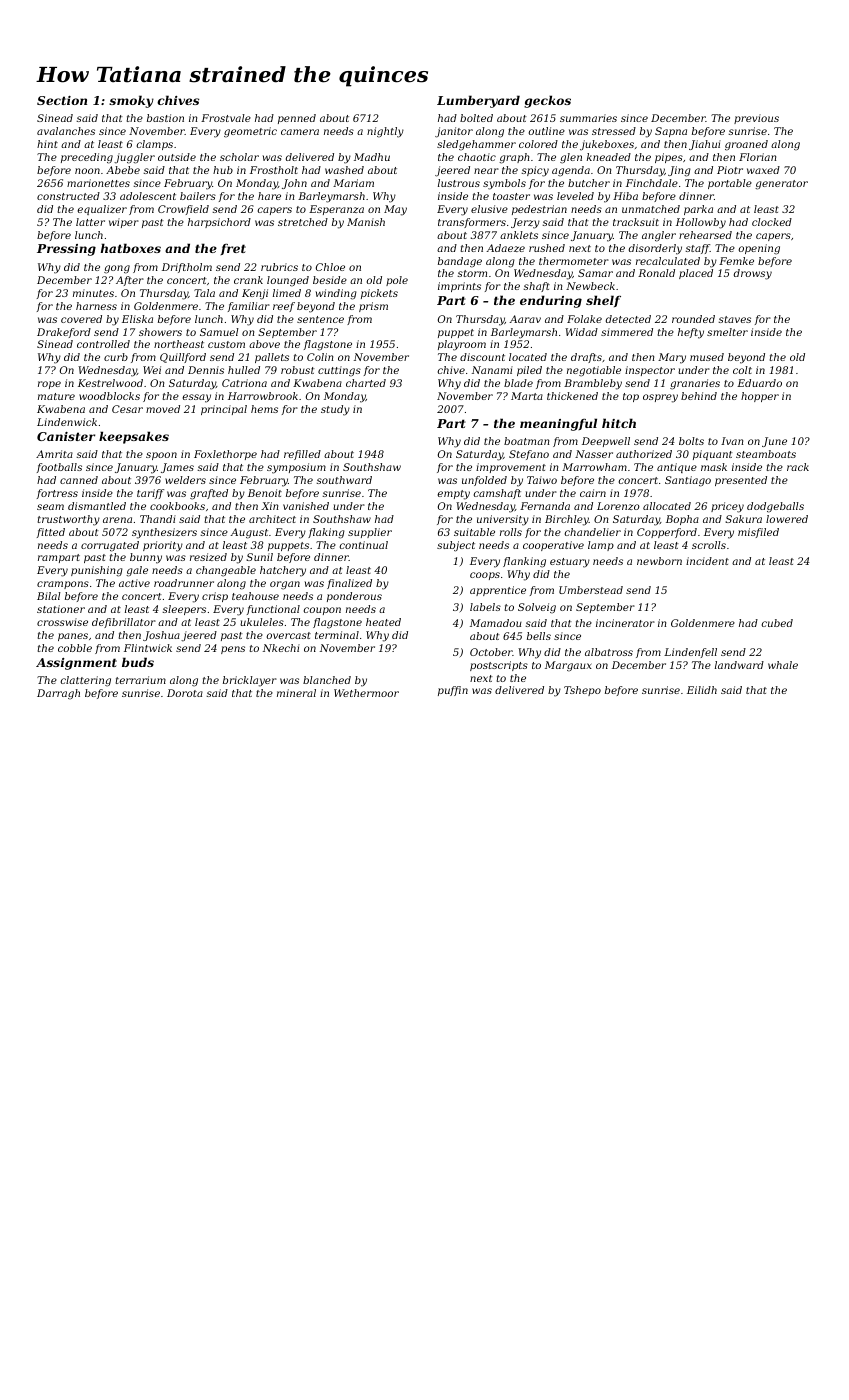  What do you see at coordinates (756, 119) in the screenshot?
I see `previous` at bounding box center [756, 119].
